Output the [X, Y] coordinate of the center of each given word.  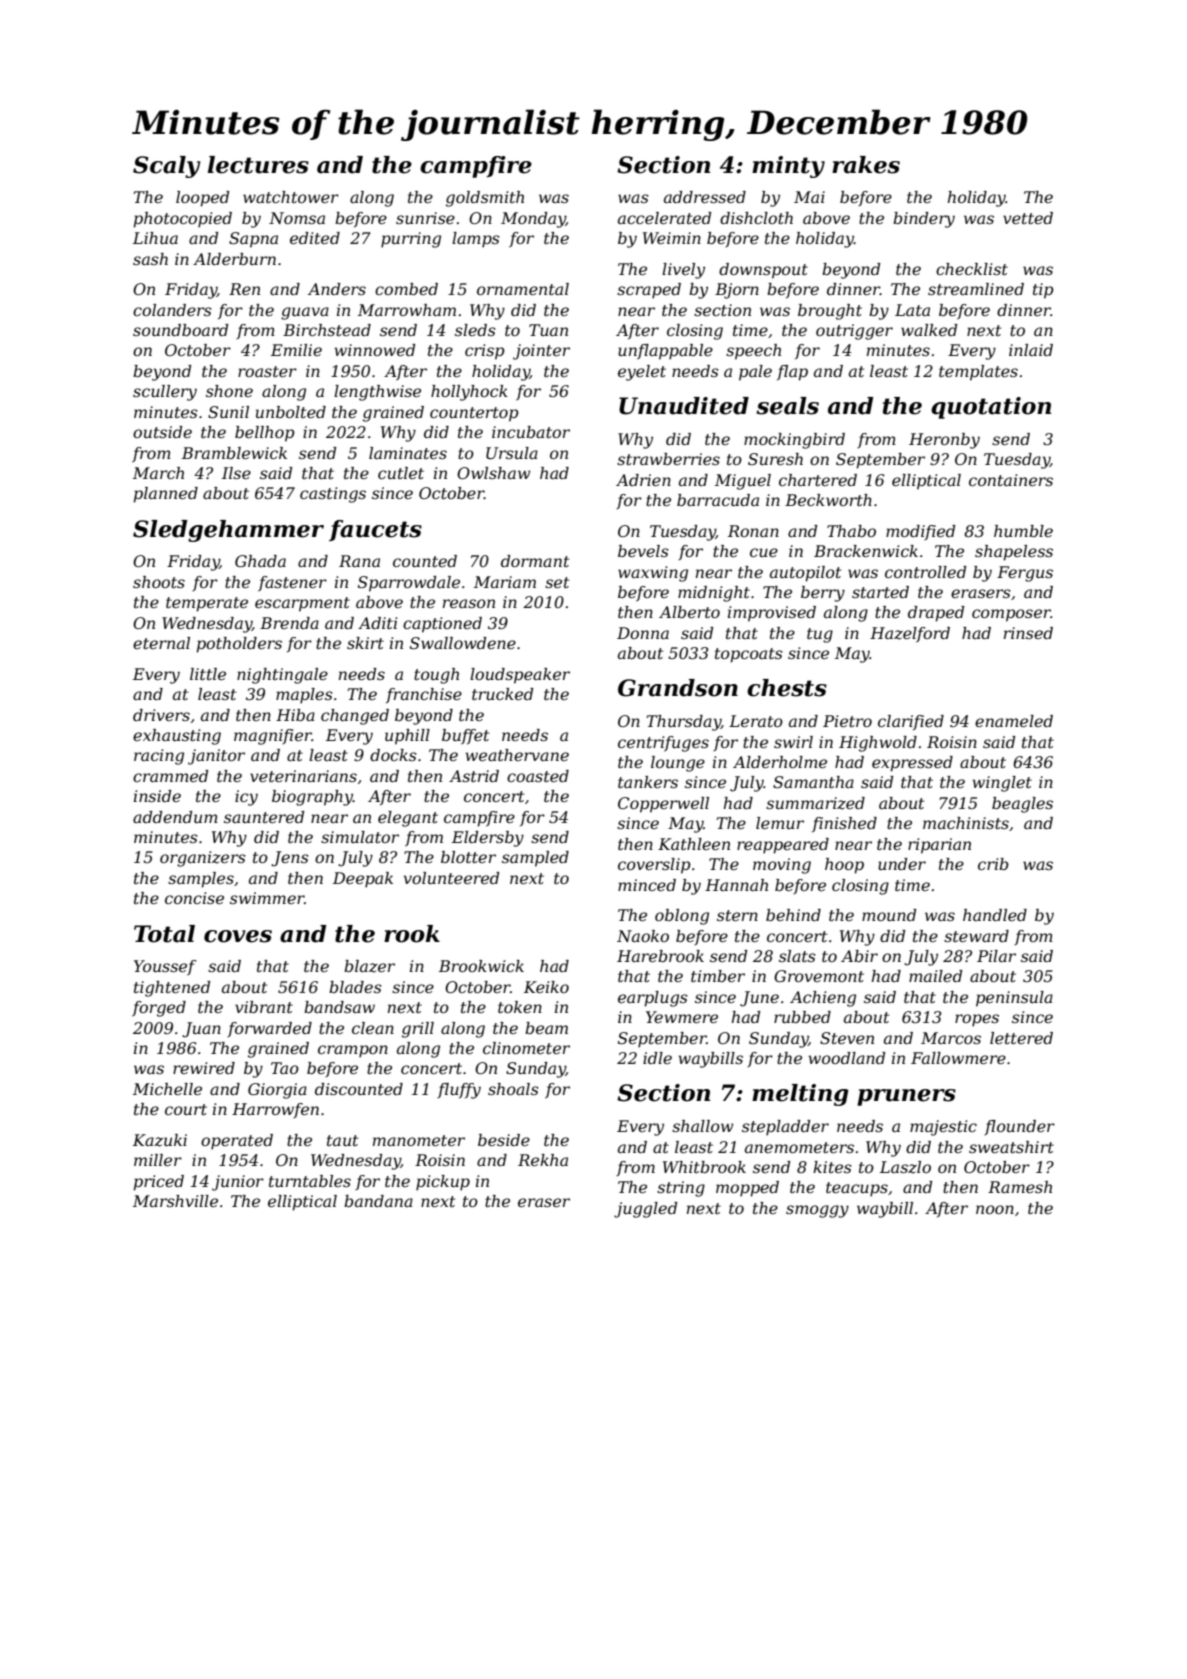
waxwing [653, 574]
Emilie [296, 350]
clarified [911, 722]
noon [995, 1209]
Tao [285, 1068]
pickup [443, 1183]
